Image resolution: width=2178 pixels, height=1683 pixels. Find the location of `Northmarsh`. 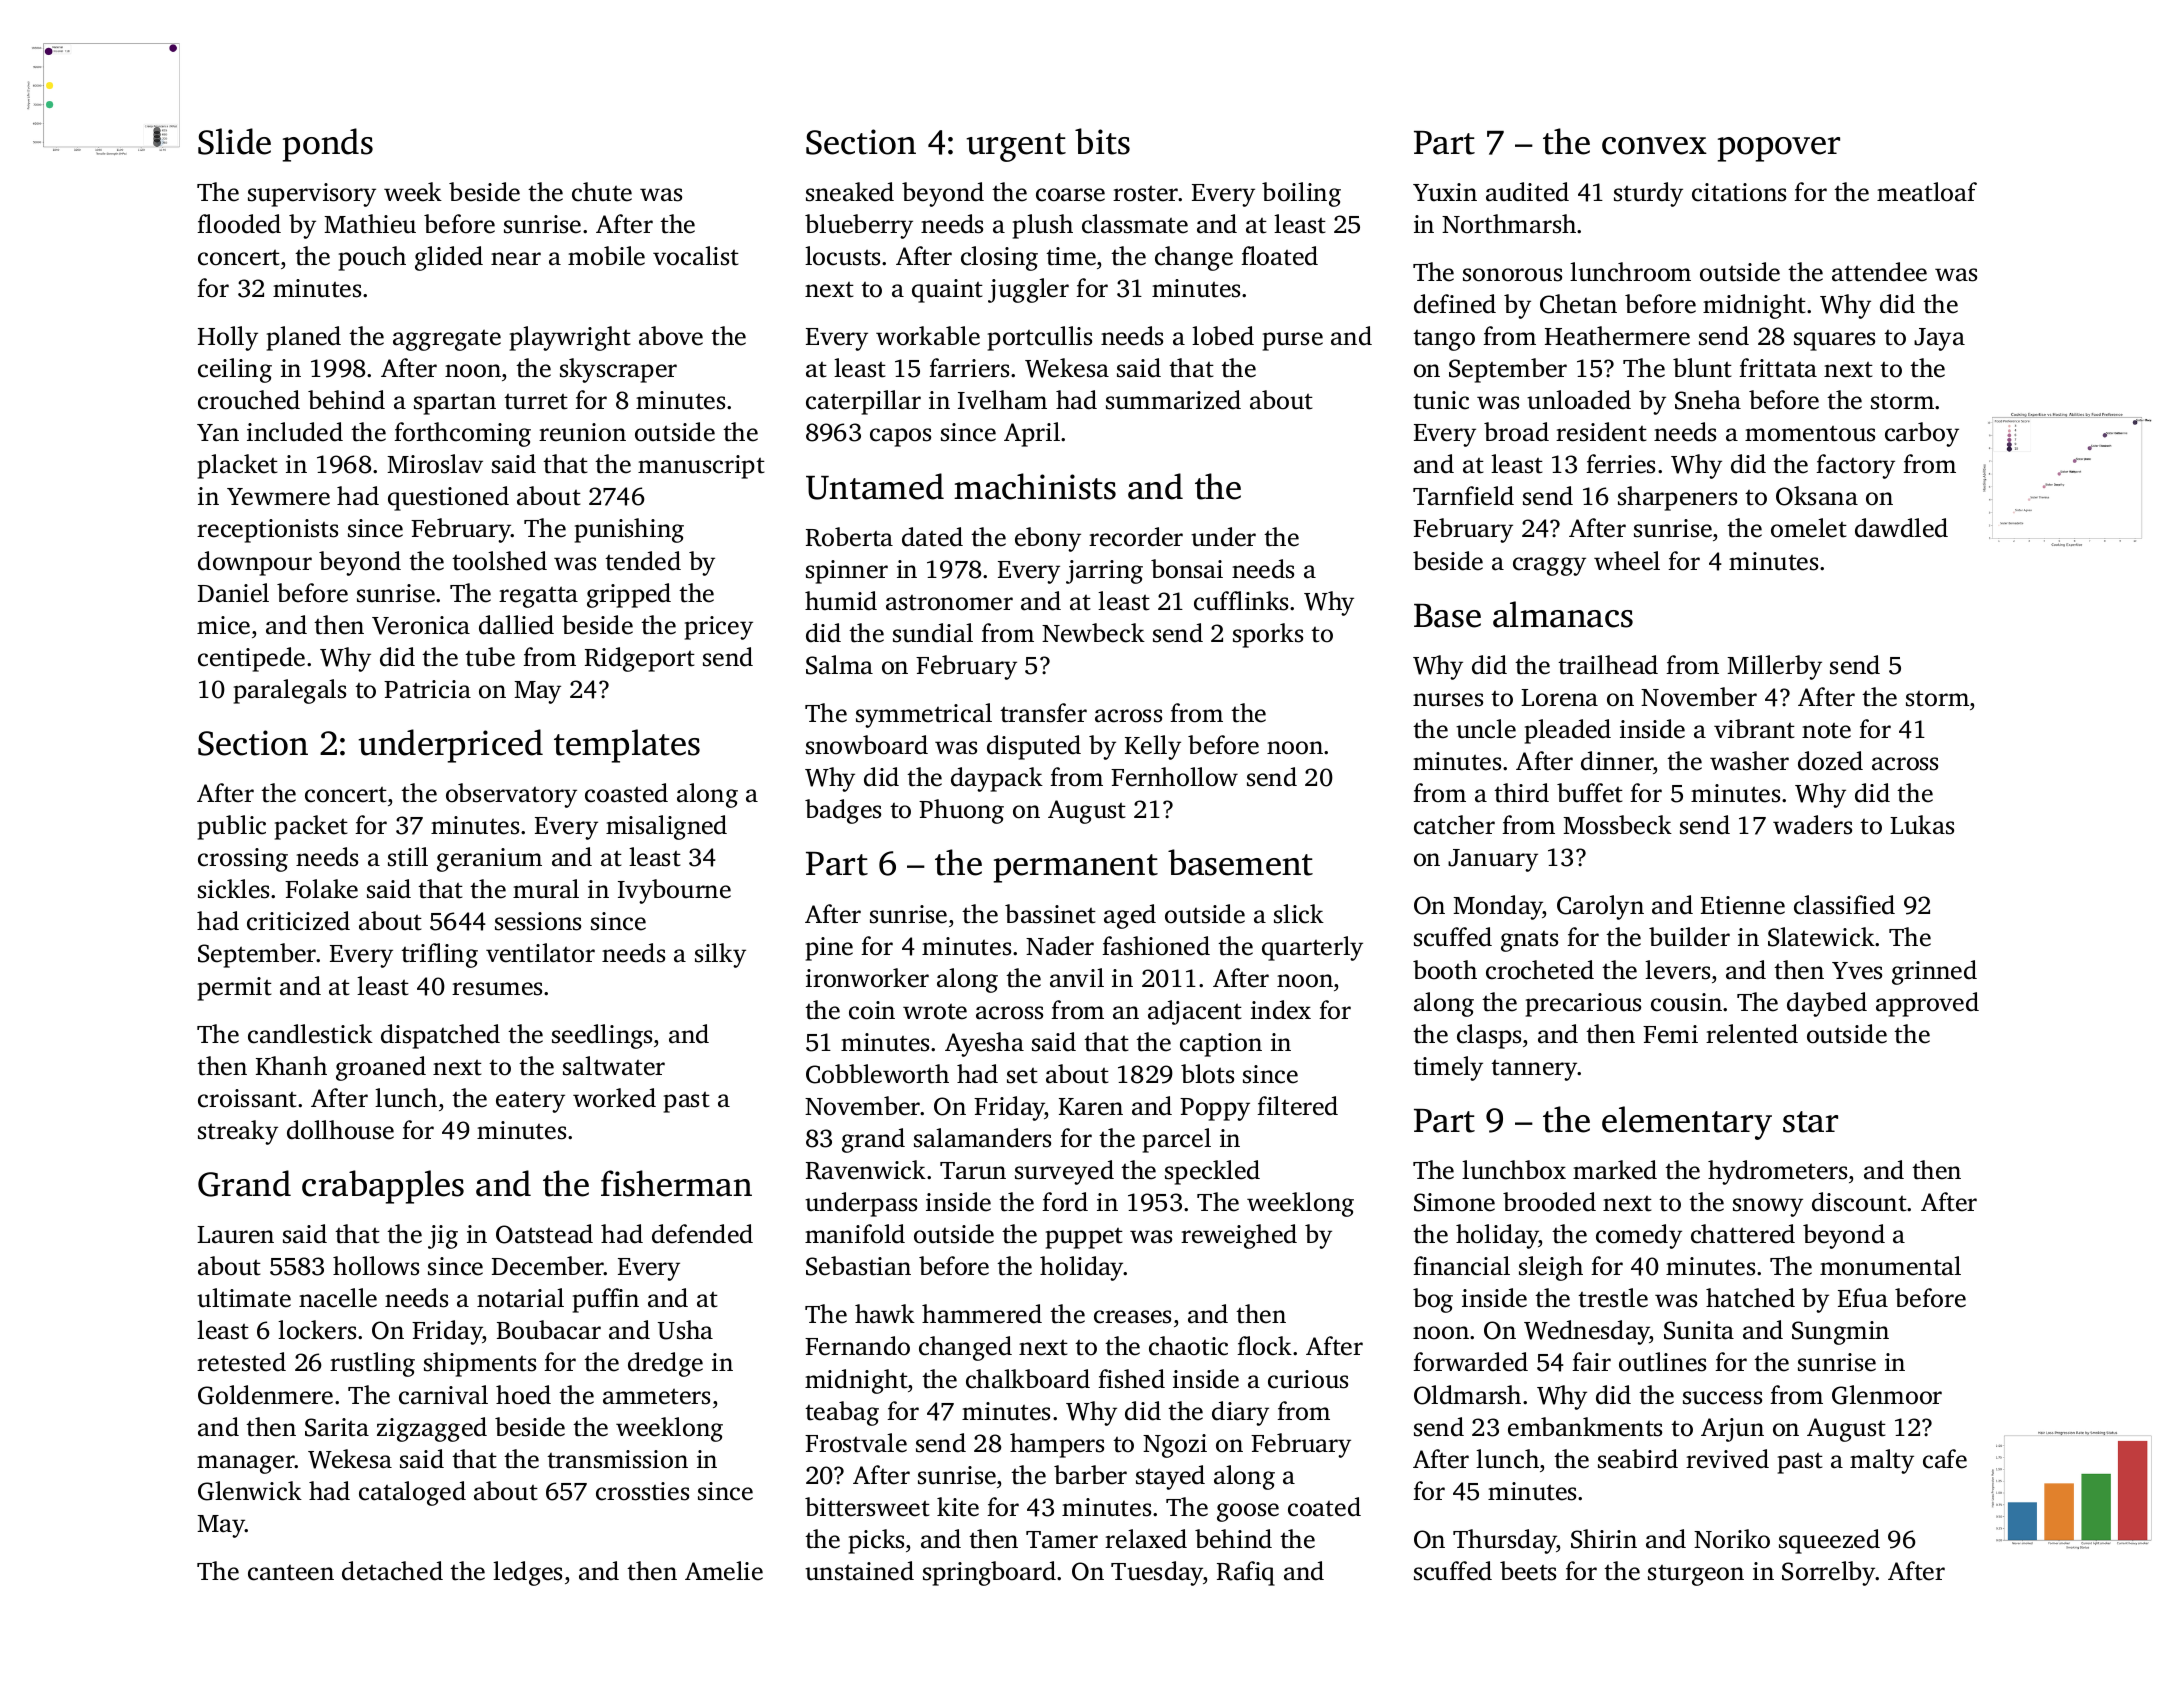

Northmarsh is located at coordinates (1509, 224).
